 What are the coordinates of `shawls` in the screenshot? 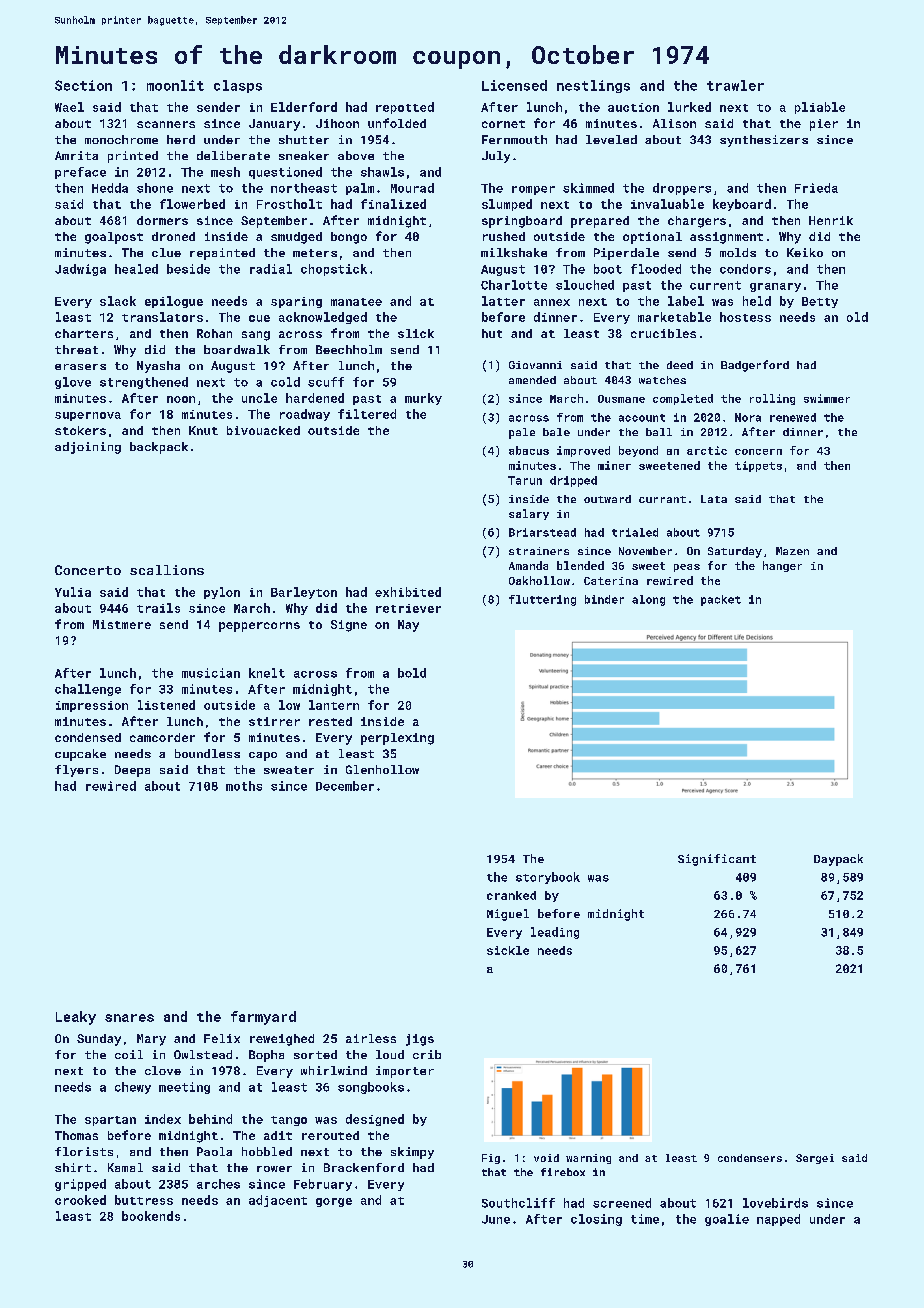 It's located at (382, 172).
